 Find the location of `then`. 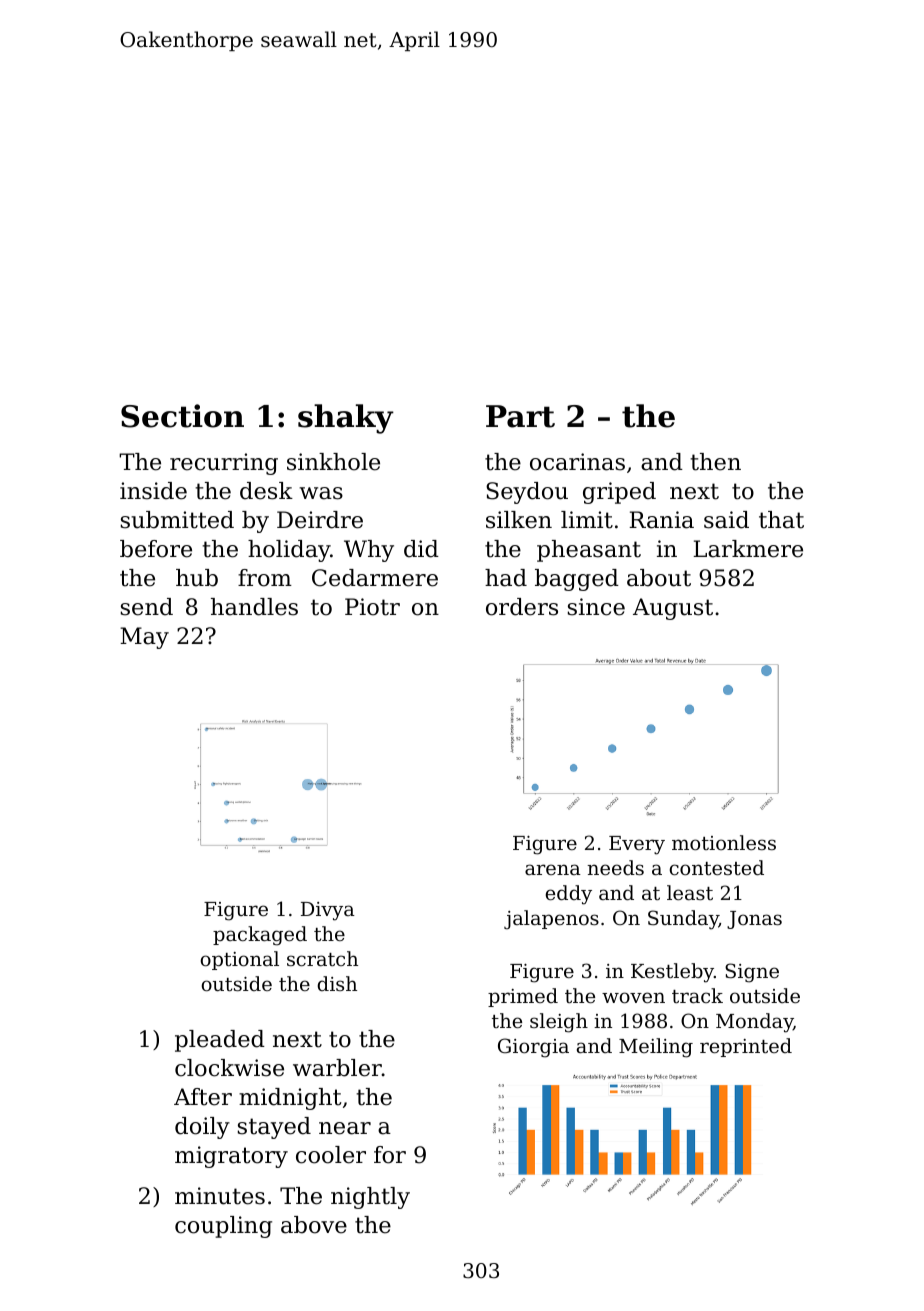

then is located at coordinates (715, 462).
